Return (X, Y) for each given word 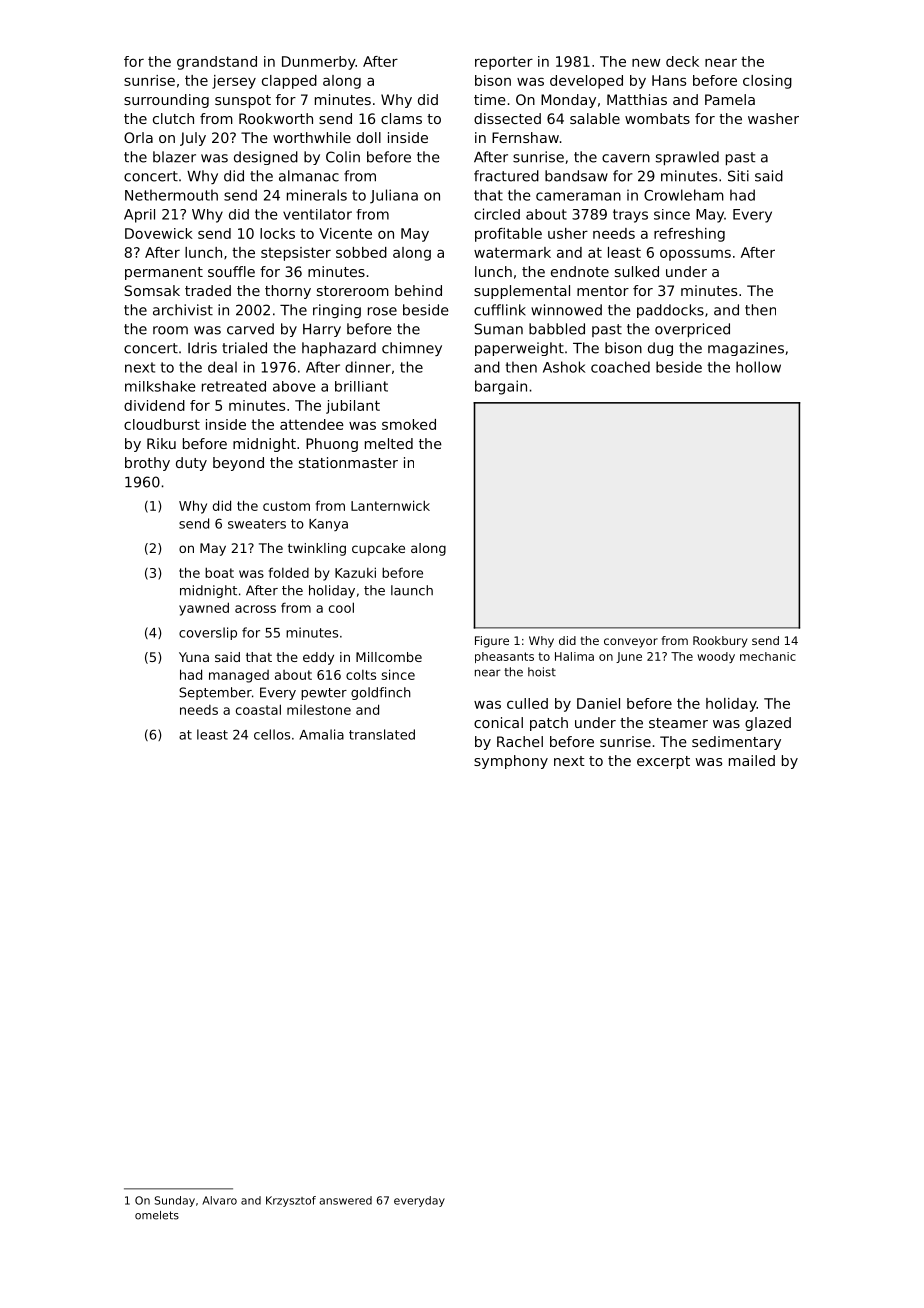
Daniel (598, 703)
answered (345, 1200)
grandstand (217, 63)
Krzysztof (291, 1201)
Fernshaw (525, 137)
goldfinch (381, 693)
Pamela (730, 99)
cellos (272, 734)
